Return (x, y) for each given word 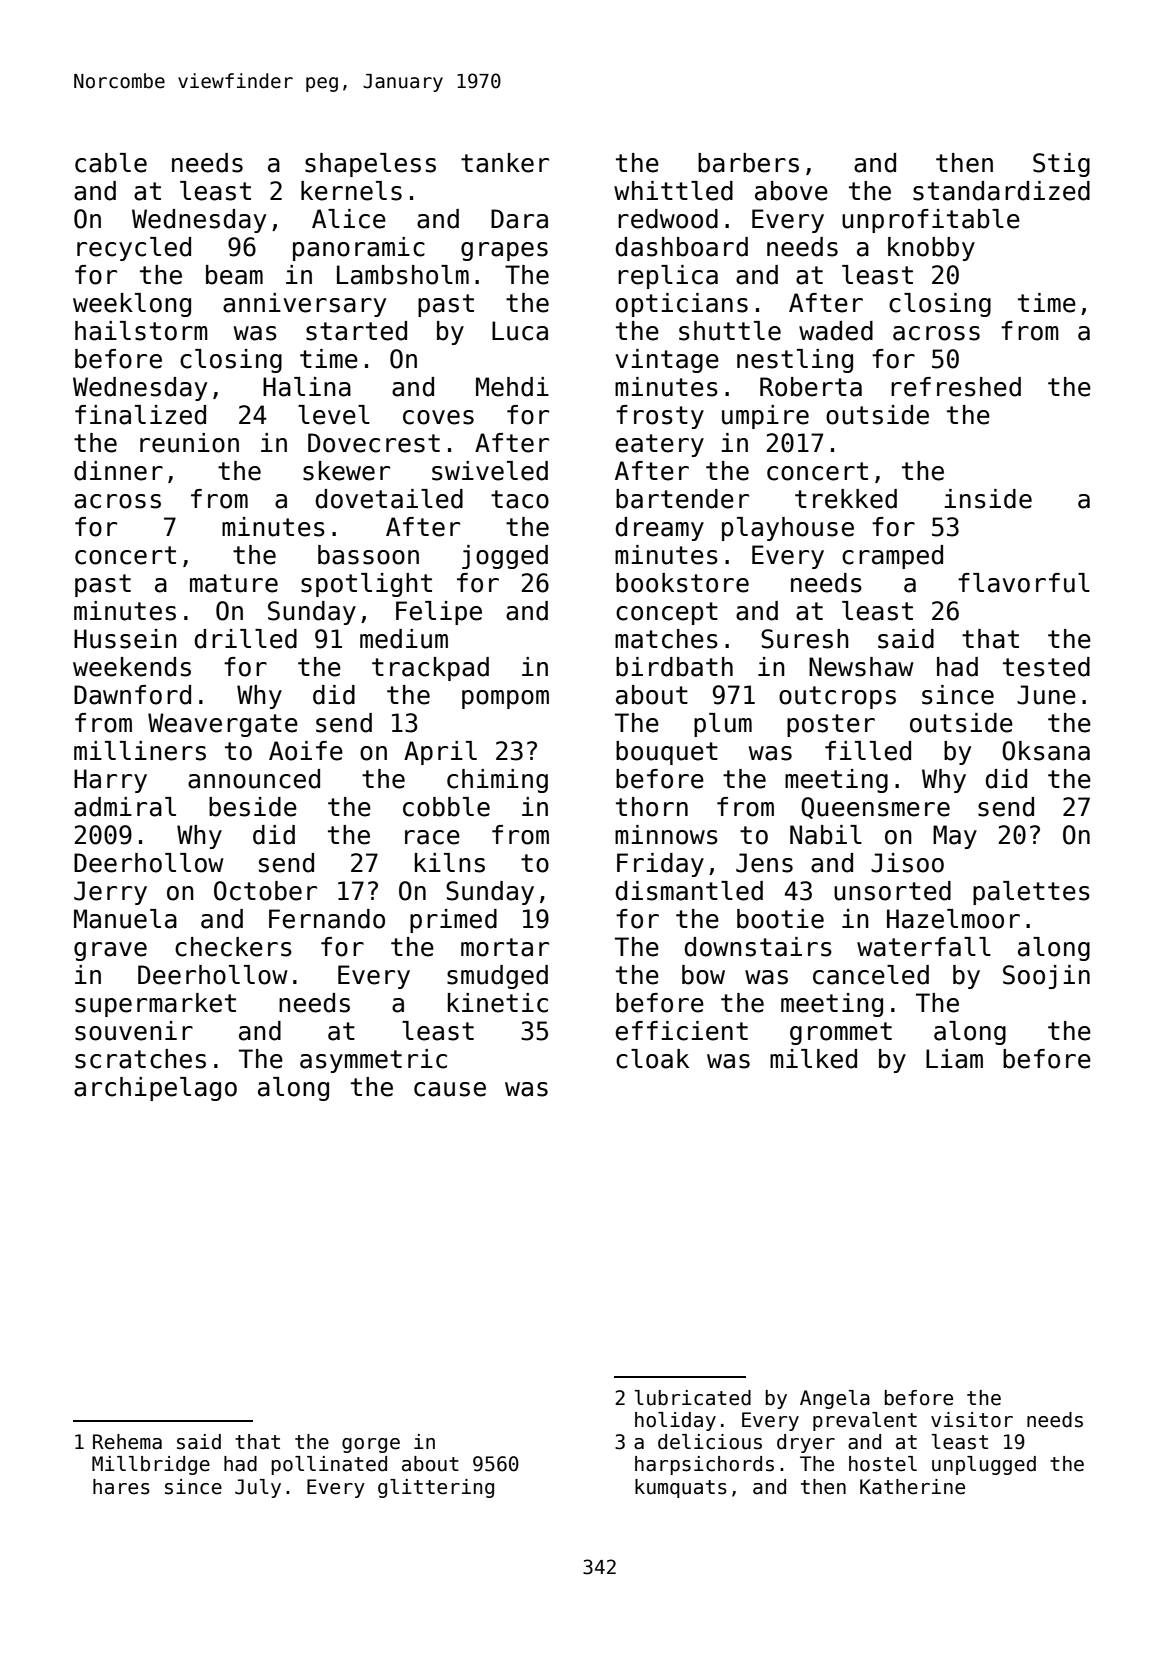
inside (988, 499)
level (334, 415)
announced (254, 779)
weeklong (132, 305)
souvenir (134, 1031)
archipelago (155, 1089)
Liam (954, 1059)
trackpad (430, 669)
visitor (972, 1420)
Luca (520, 331)
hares (121, 1487)
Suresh (805, 639)
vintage (667, 361)
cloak (652, 1059)
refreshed (956, 387)
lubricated (693, 1398)
